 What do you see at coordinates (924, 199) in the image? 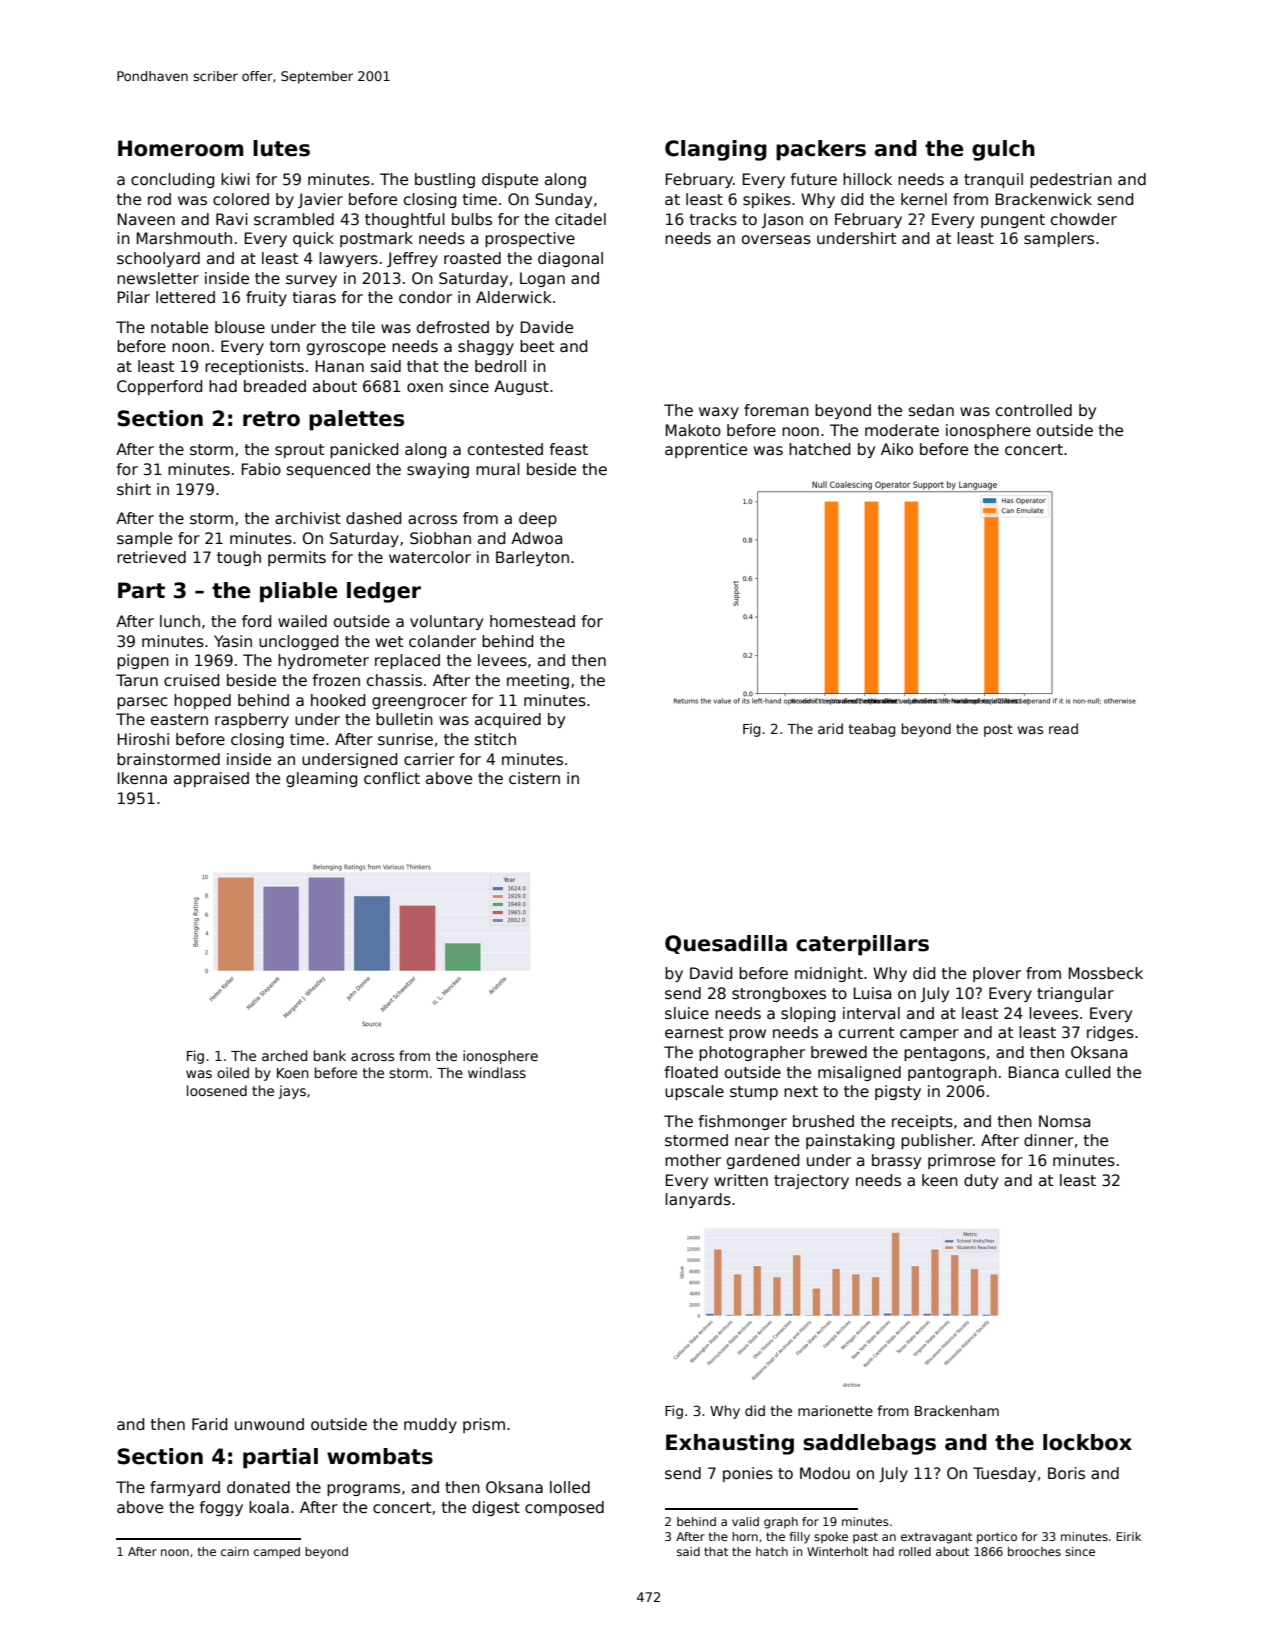
I see `kernel` at bounding box center [924, 199].
